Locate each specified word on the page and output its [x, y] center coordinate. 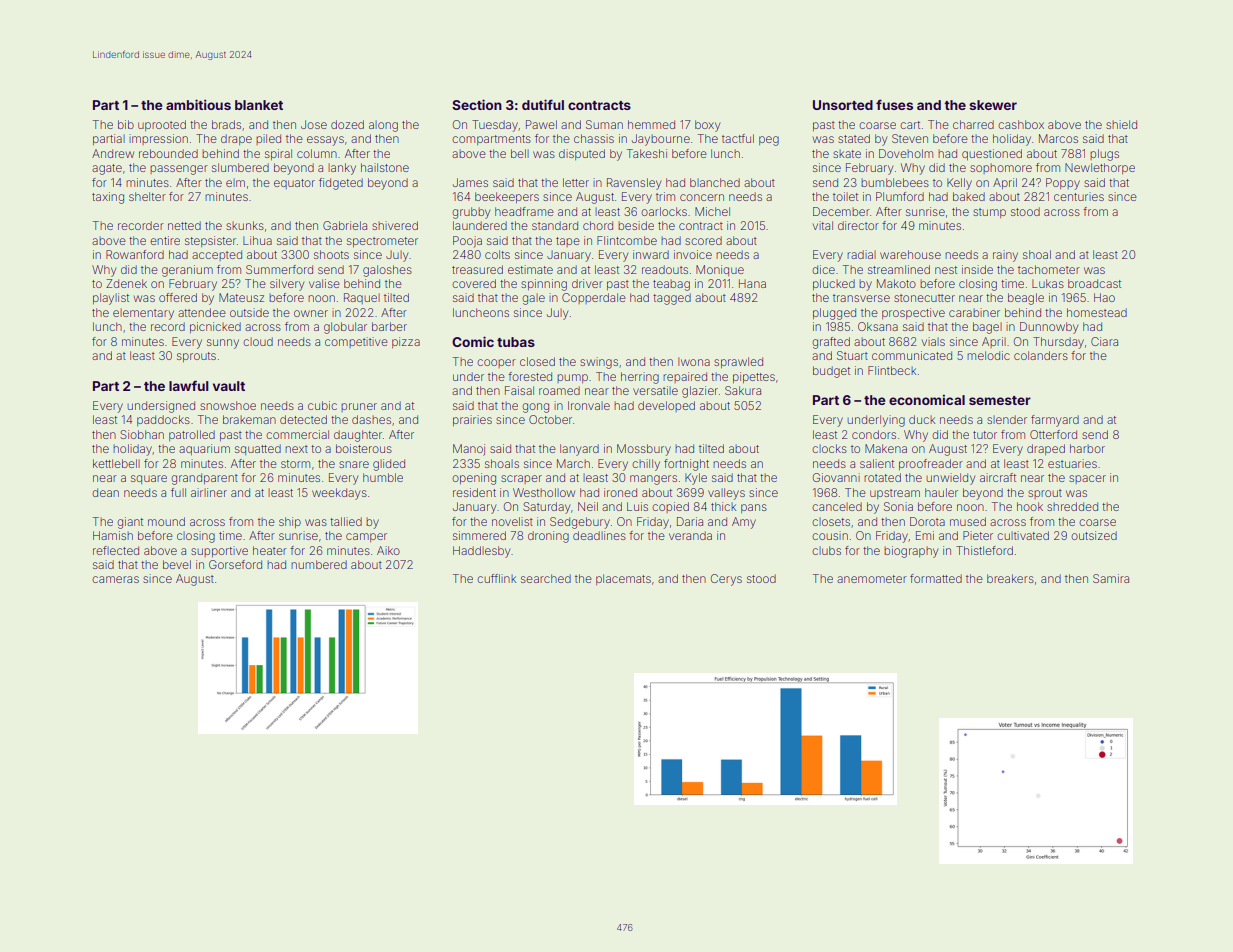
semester [1000, 400]
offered [178, 297]
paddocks [163, 420]
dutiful [543, 104]
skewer [993, 105]
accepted [217, 255]
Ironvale [589, 405]
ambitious [198, 104]
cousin [830, 535]
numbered [319, 564]
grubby [471, 213]
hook [1030, 506]
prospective [913, 313]
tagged [672, 299]
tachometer [1049, 269]
